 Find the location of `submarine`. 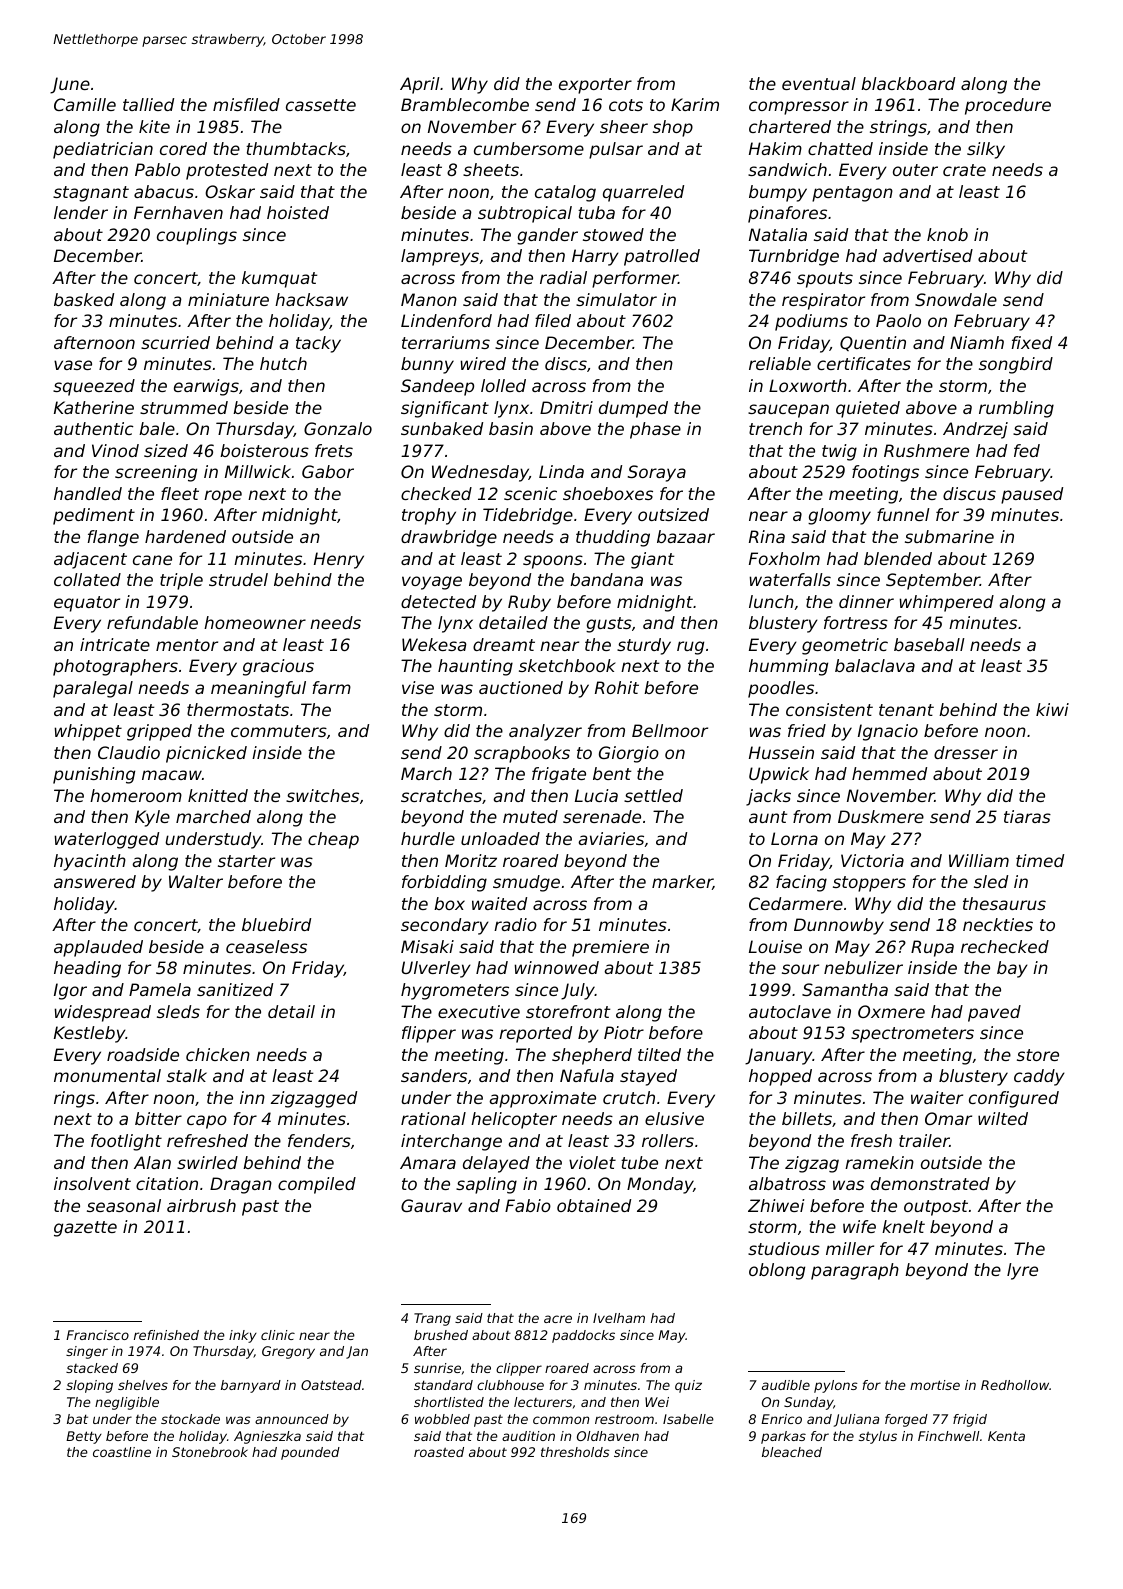

submarine is located at coordinates (949, 536).
